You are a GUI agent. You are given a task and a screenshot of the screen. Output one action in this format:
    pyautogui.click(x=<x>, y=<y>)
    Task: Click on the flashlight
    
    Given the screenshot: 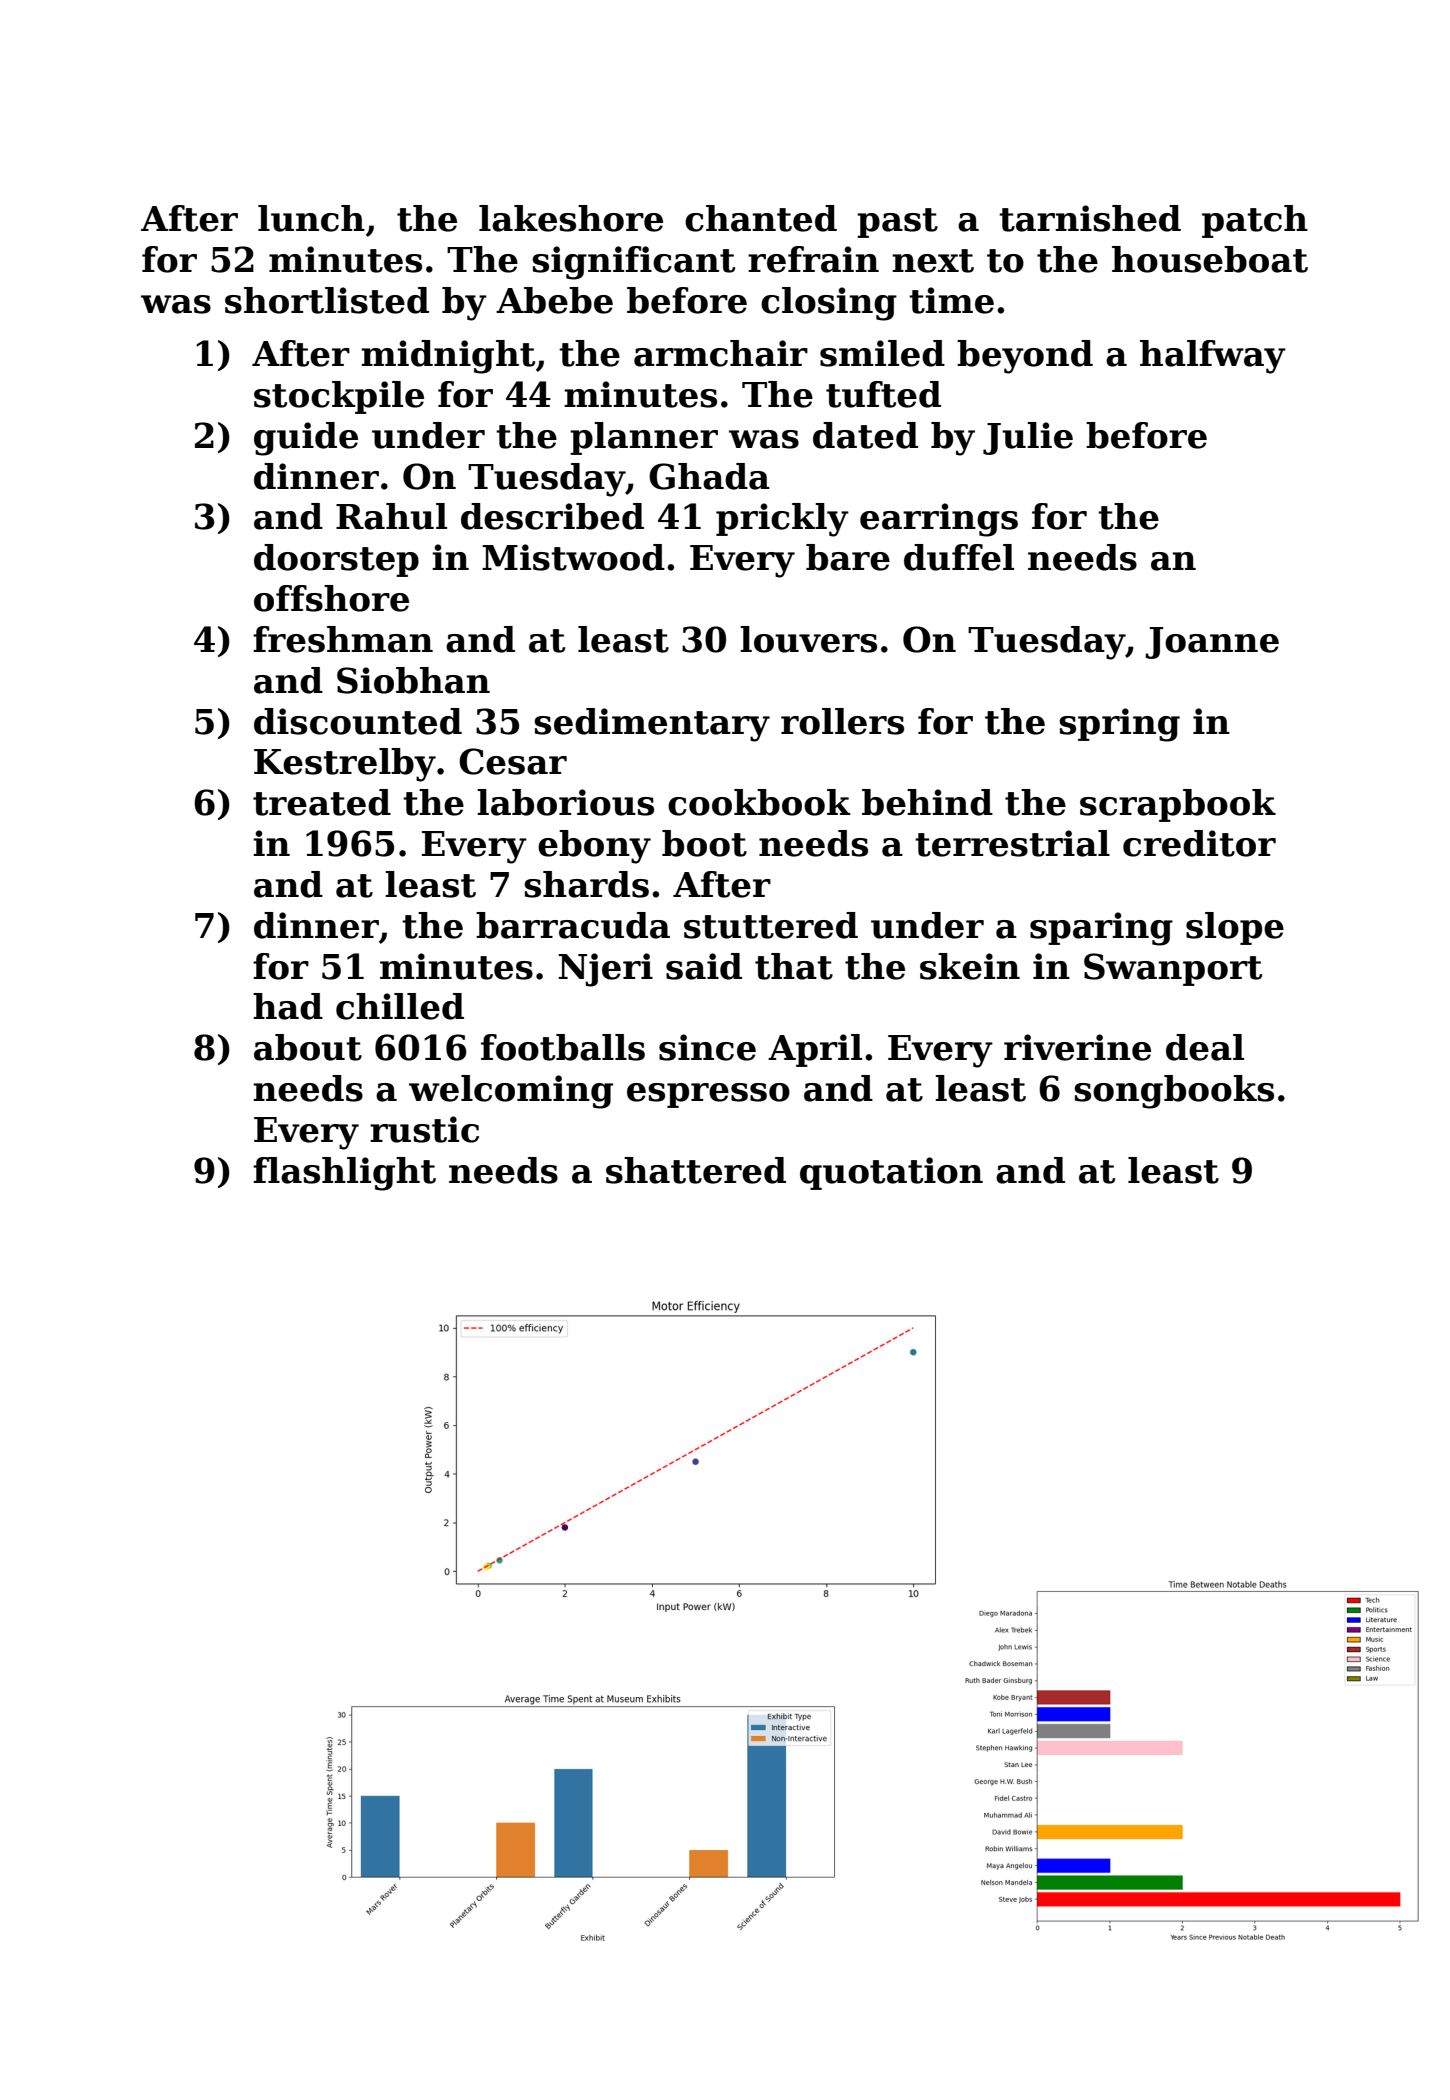 What is the action you would take?
    pyautogui.click(x=344, y=1174)
